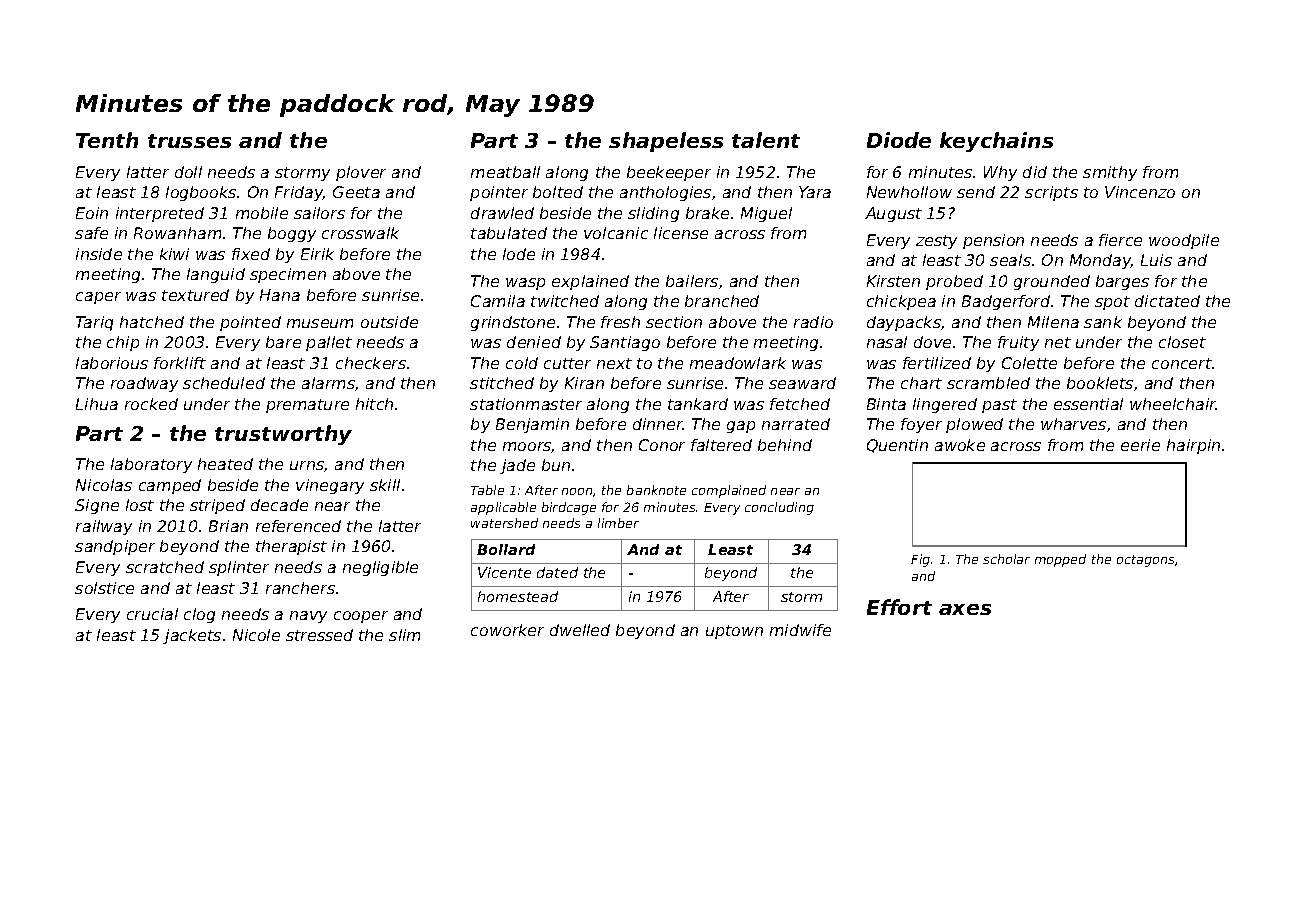  I want to click on keychains, so click(996, 142).
